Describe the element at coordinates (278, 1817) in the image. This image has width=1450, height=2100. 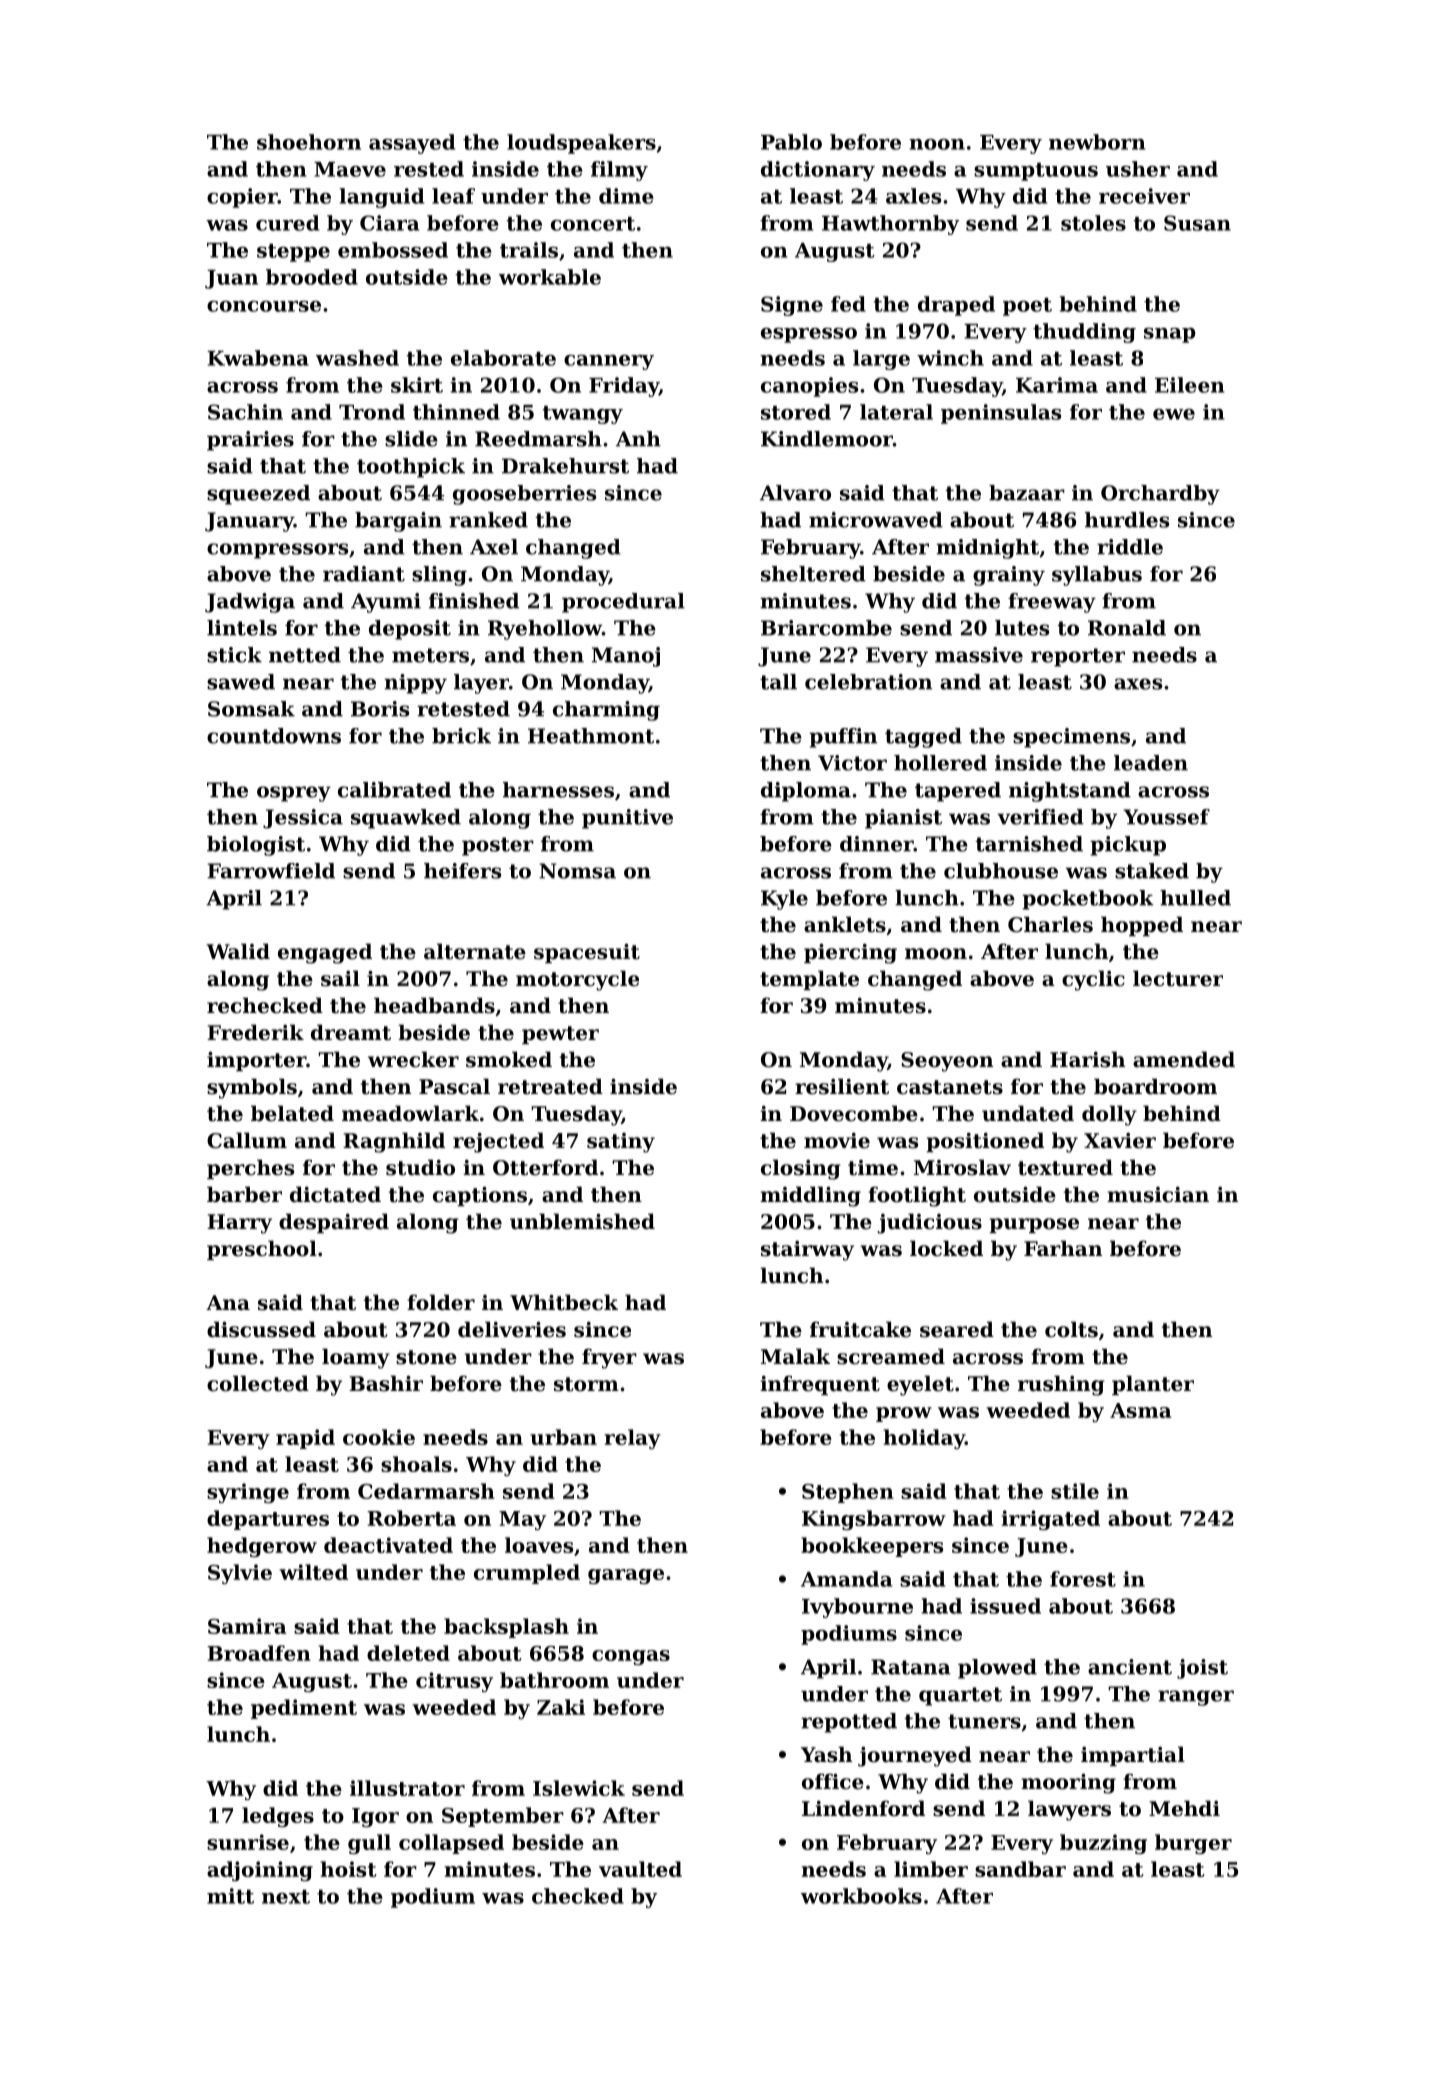
I see `ledges` at that location.
